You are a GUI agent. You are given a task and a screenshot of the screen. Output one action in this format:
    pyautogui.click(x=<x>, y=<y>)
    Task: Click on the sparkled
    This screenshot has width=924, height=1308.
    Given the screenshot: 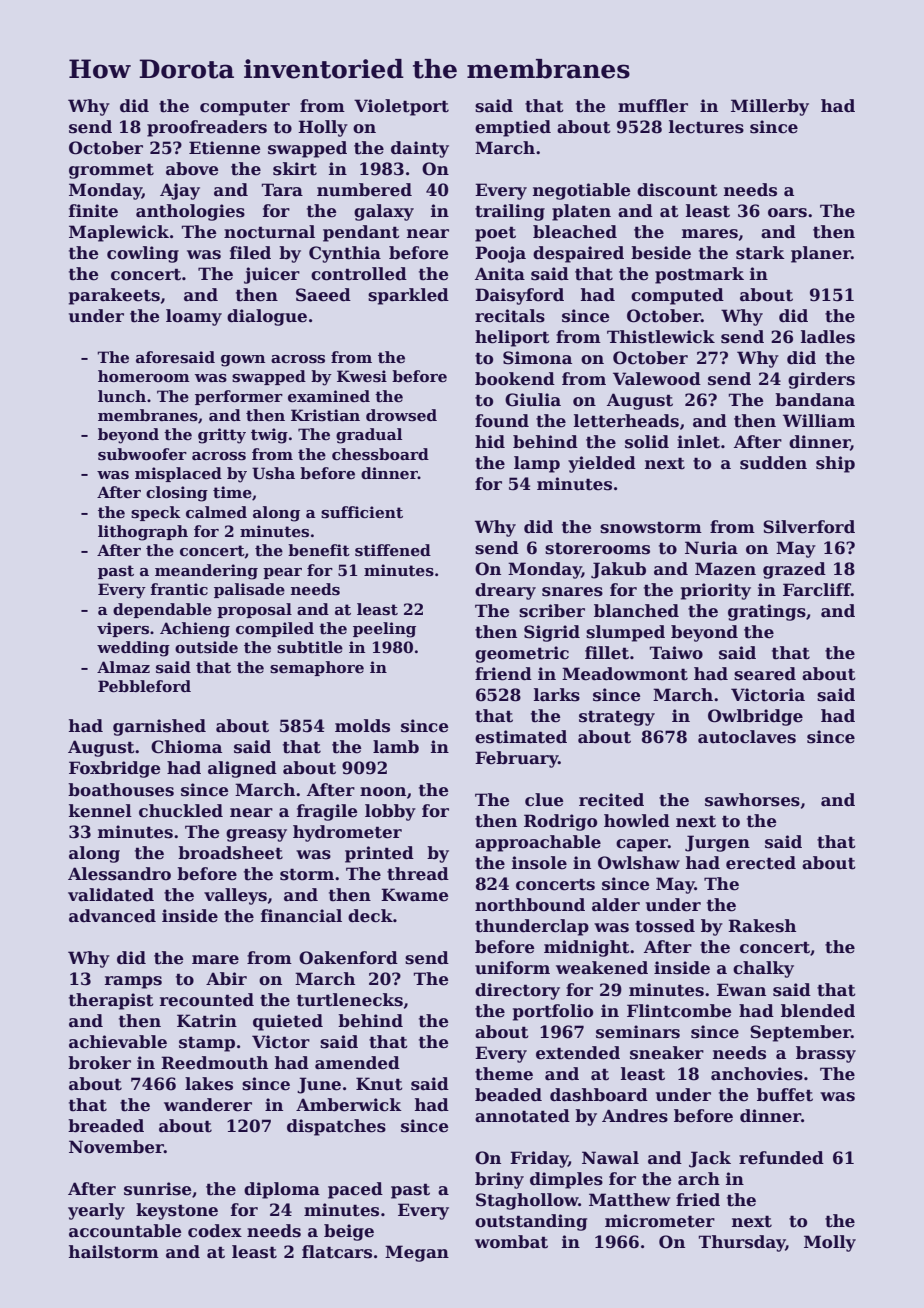 What is the action you would take?
    pyautogui.click(x=408, y=296)
